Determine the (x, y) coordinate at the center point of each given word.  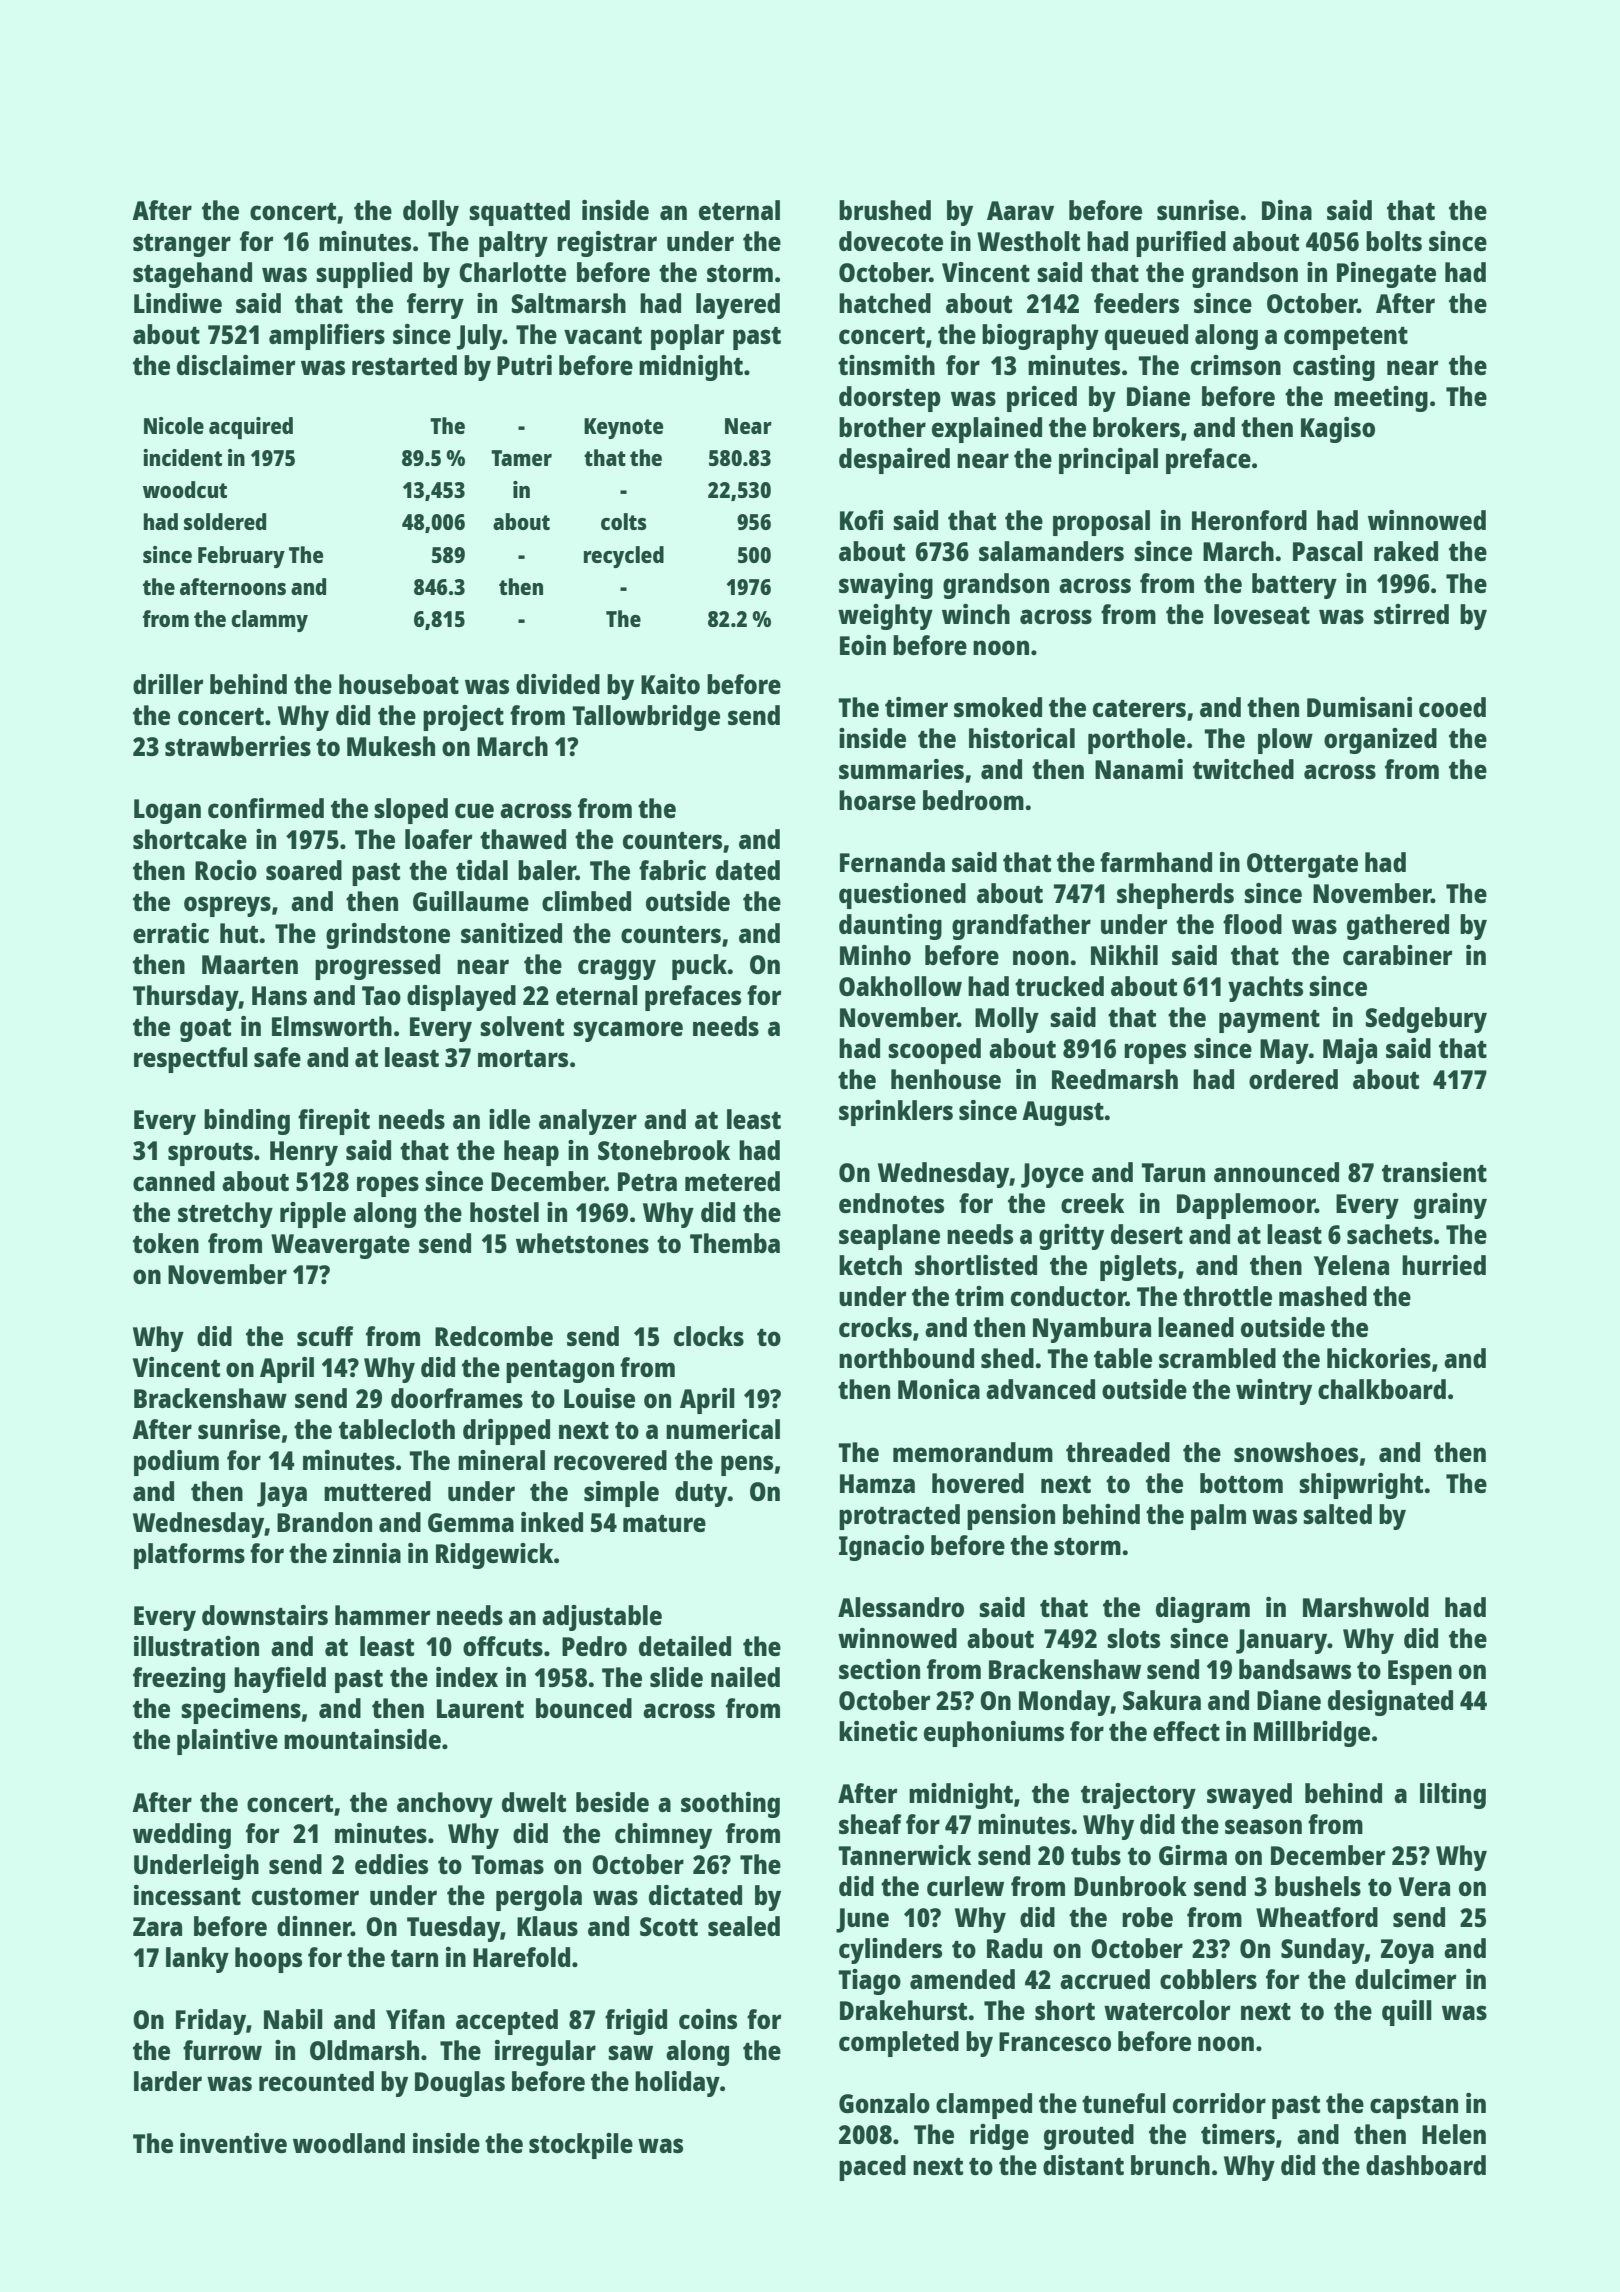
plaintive (227, 1742)
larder (168, 2081)
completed (899, 2044)
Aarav (1020, 210)
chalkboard (1382, 1389)
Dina (1287, 210)
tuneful (1124, 2103)
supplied (364, 275)
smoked (998, 707)
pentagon (560, 1371)
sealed (744, 1926)
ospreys (227, 906)
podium (176, 1463)
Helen (1454, 2134)
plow (1285, 741)
